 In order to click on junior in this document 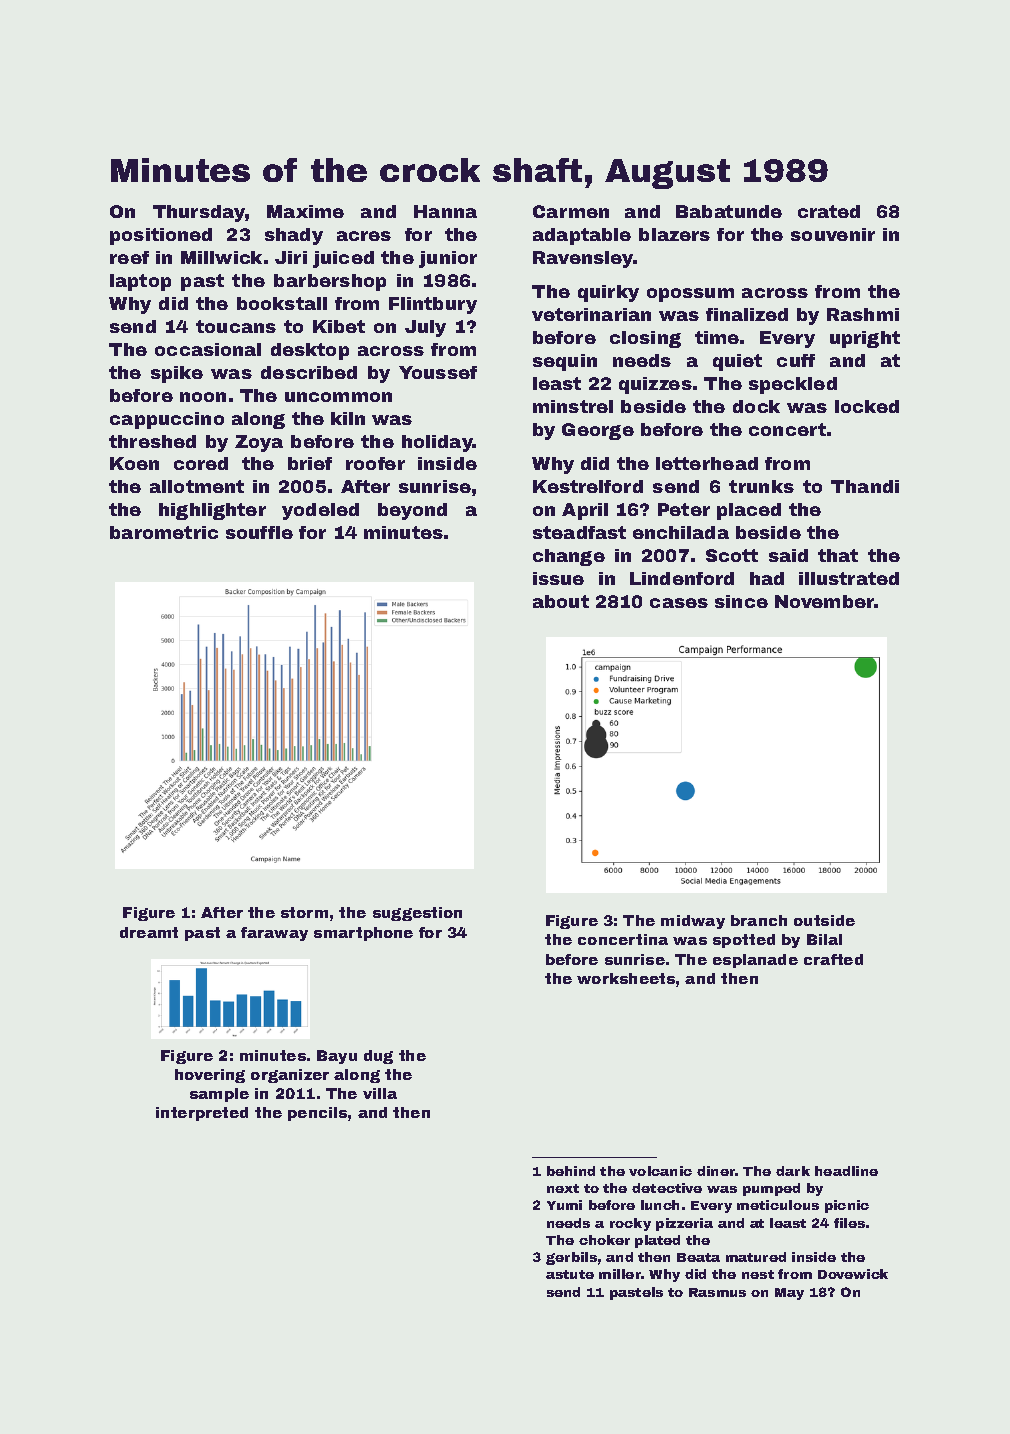, I will do `click(448, 259)`.
